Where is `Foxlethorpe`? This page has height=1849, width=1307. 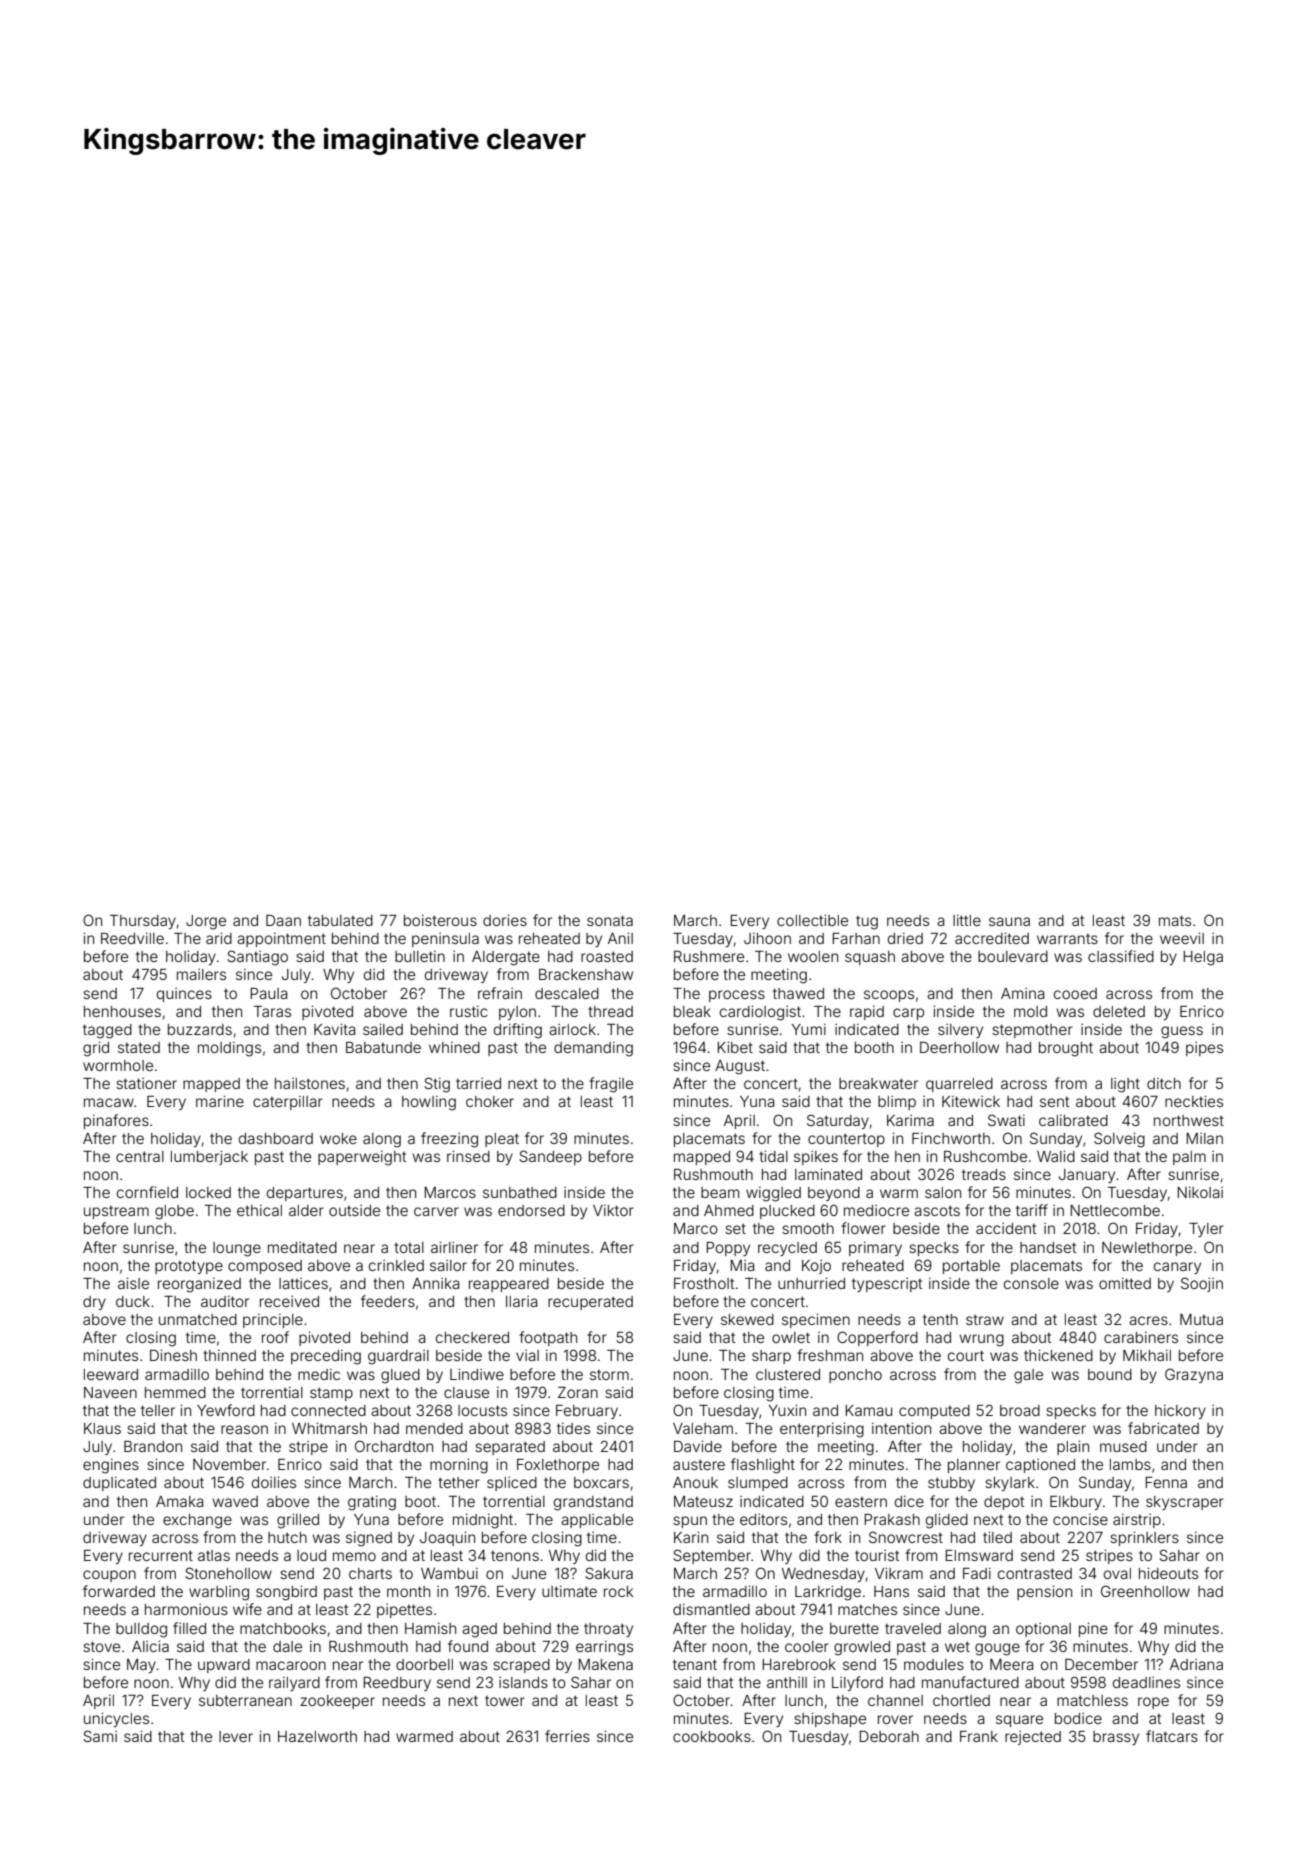
Foxlethorpe is located at coordinates (558, 1466).
